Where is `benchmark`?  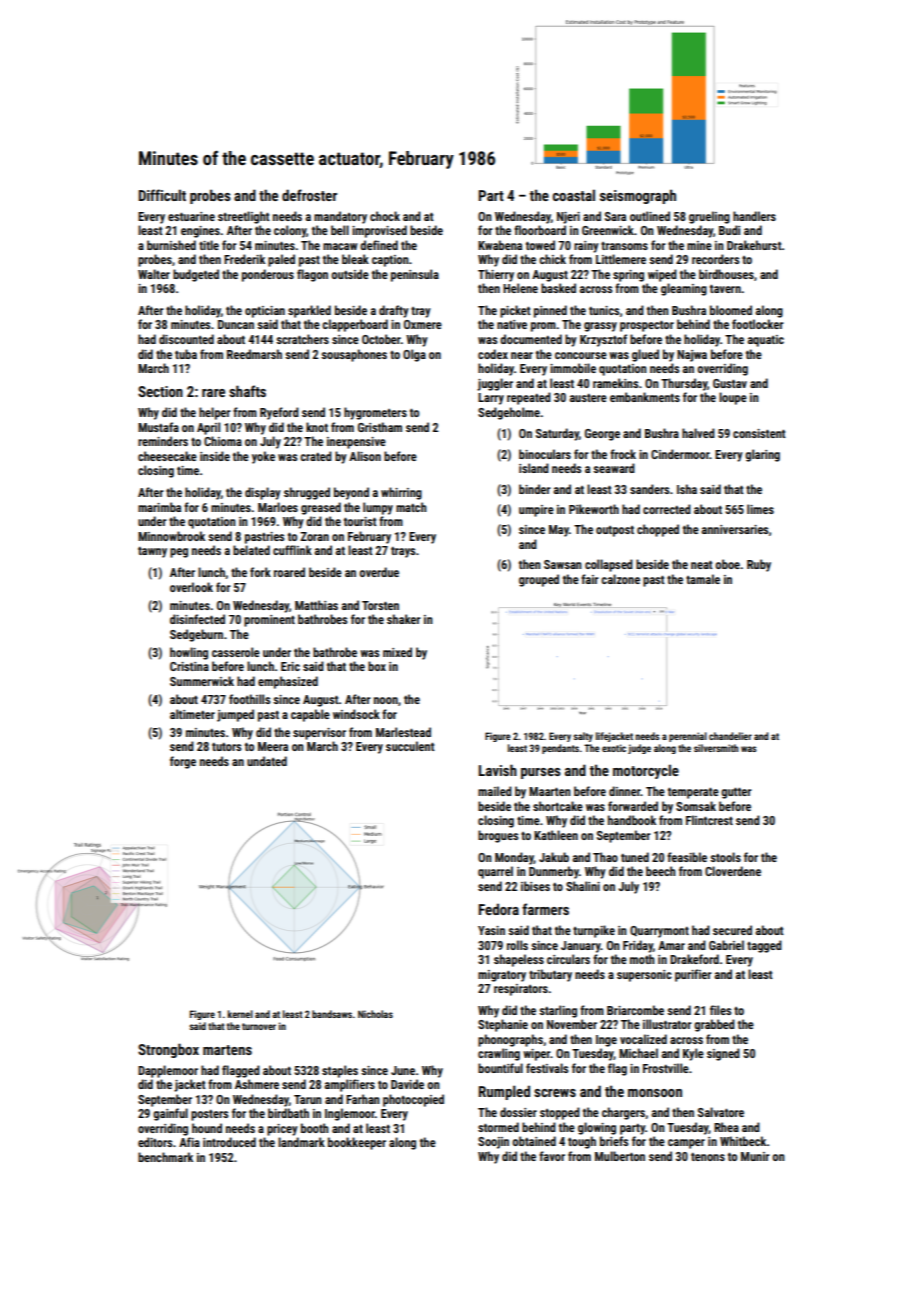 benchmark is located at coordinates (165, 1157).
